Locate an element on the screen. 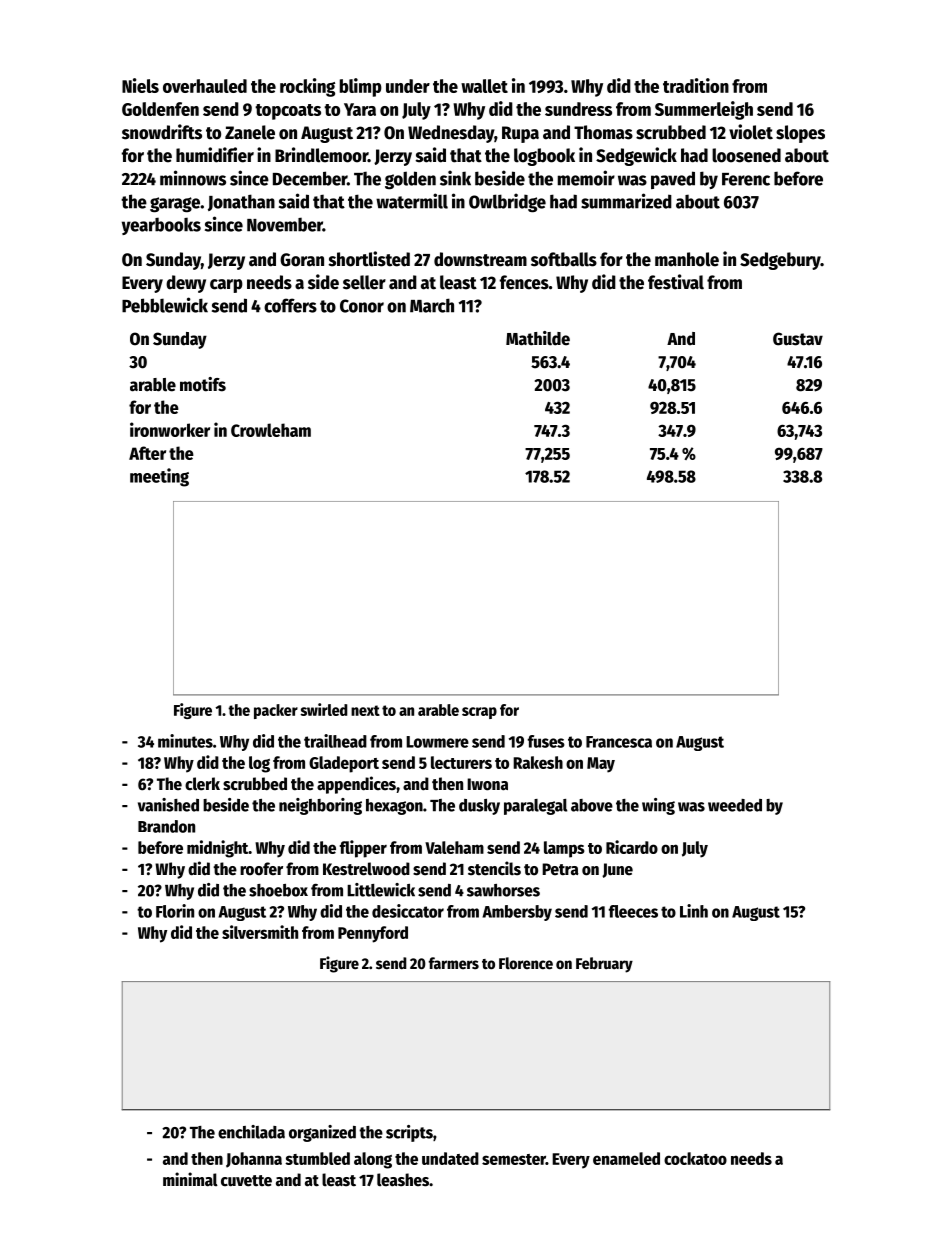  Niels is located at coordinates (140, 85).
